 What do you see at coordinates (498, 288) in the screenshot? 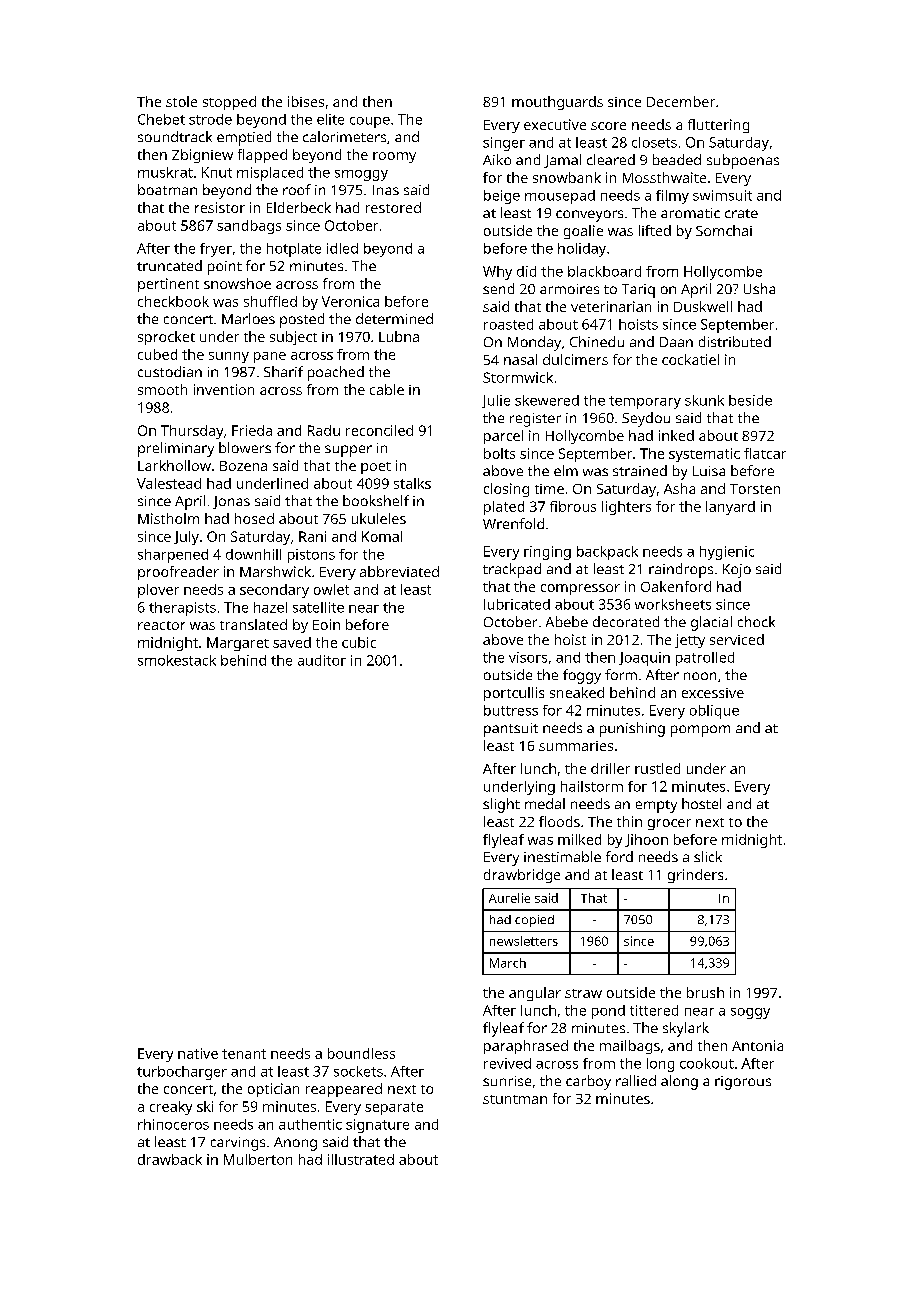
I see `send` at bounding box center [498, 288].
